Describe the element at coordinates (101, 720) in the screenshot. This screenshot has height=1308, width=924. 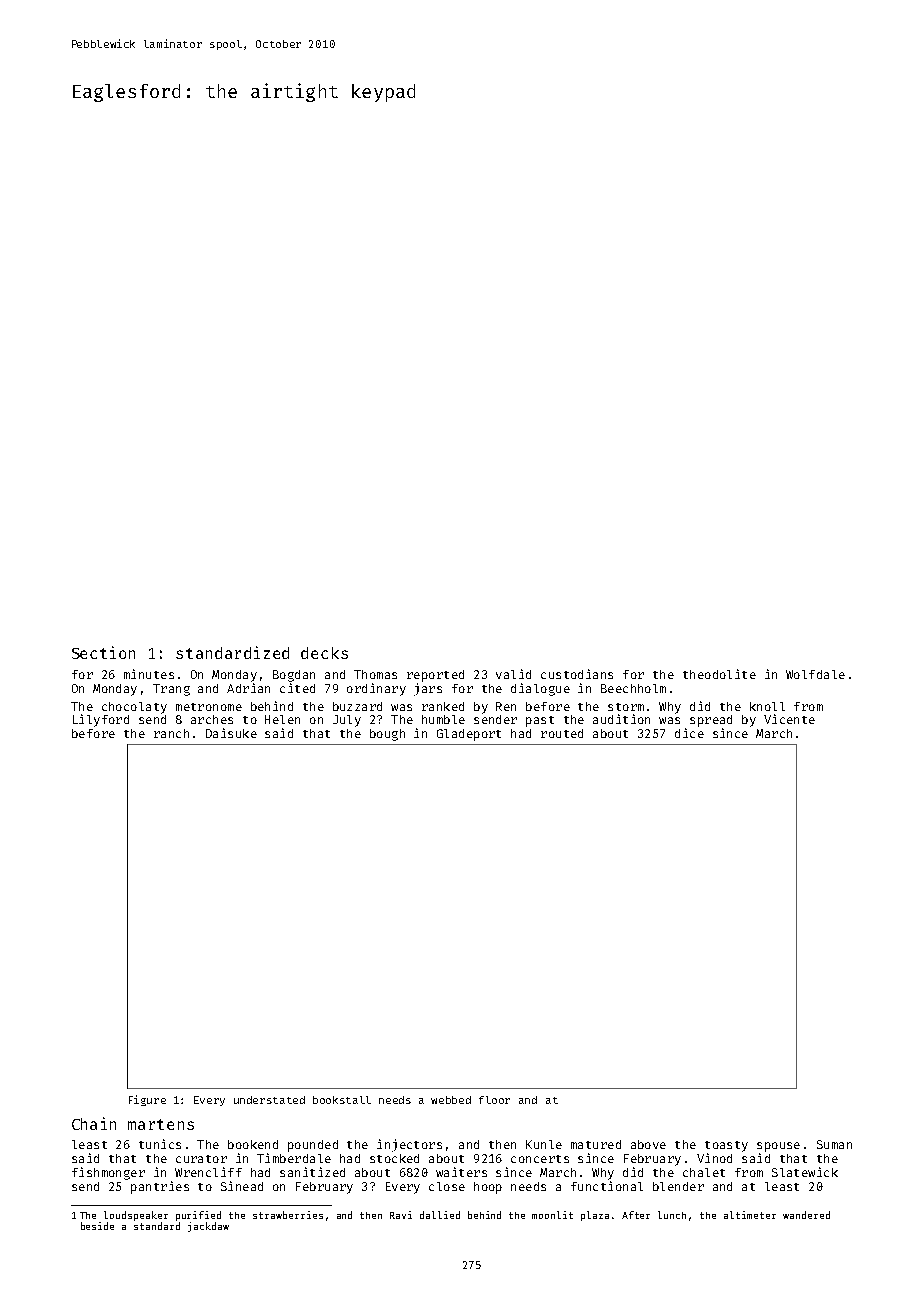
I see `Lilyford` at that location.
